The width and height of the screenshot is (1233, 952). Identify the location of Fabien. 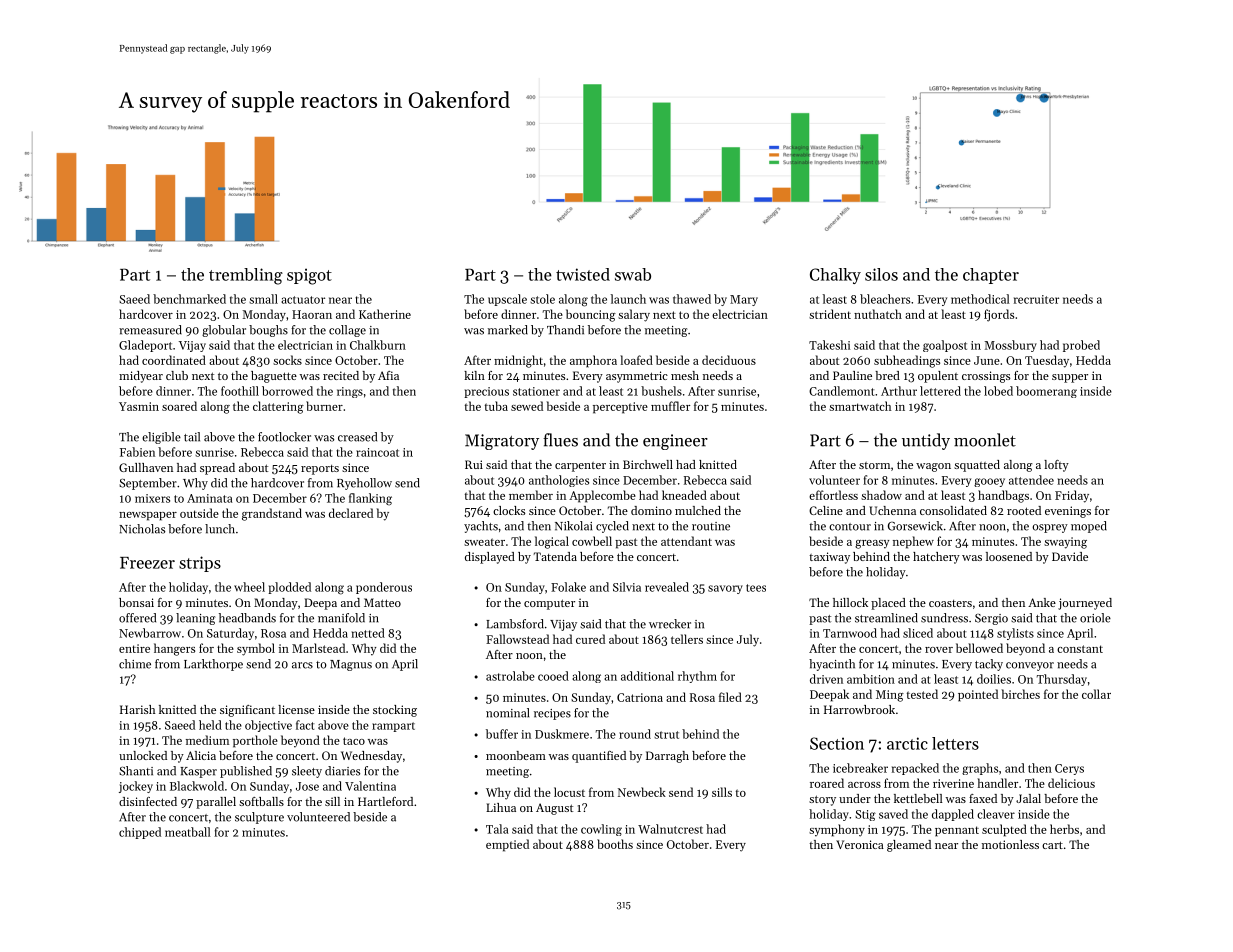
(137, 452).
